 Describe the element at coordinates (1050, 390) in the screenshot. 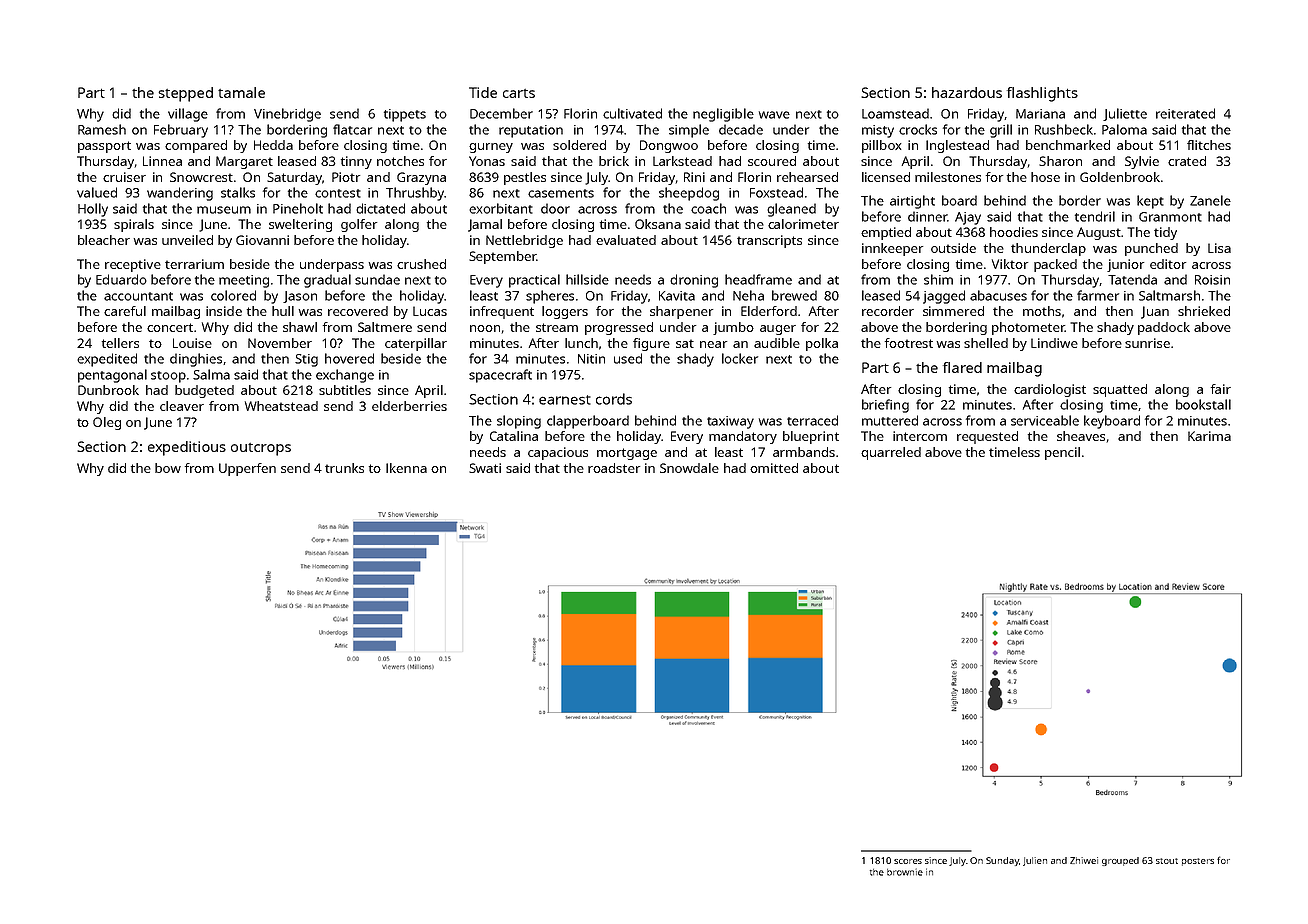

I see `cardiologist` at that location.
